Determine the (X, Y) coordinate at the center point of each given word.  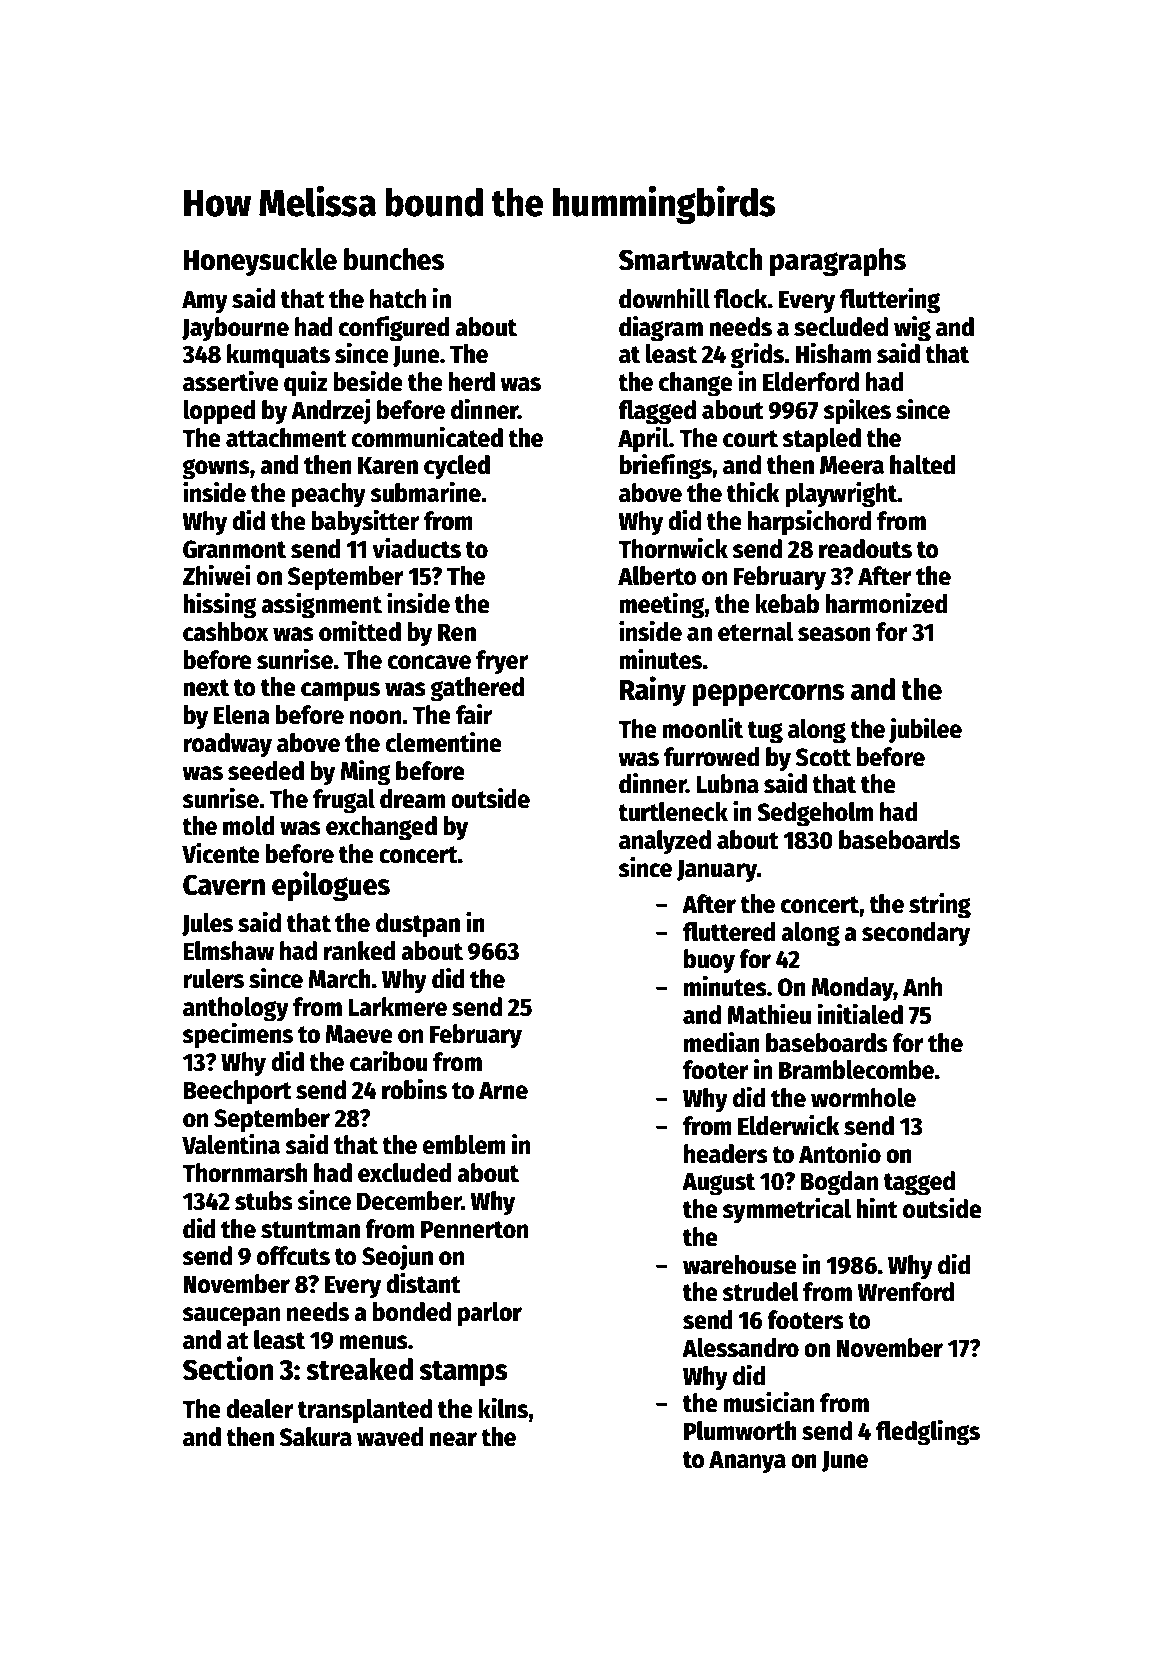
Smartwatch (691, 259)
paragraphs (838, 262)
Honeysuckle (260, 262)
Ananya (747, 1462)
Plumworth (740, 1431)
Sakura (316, 1437)
